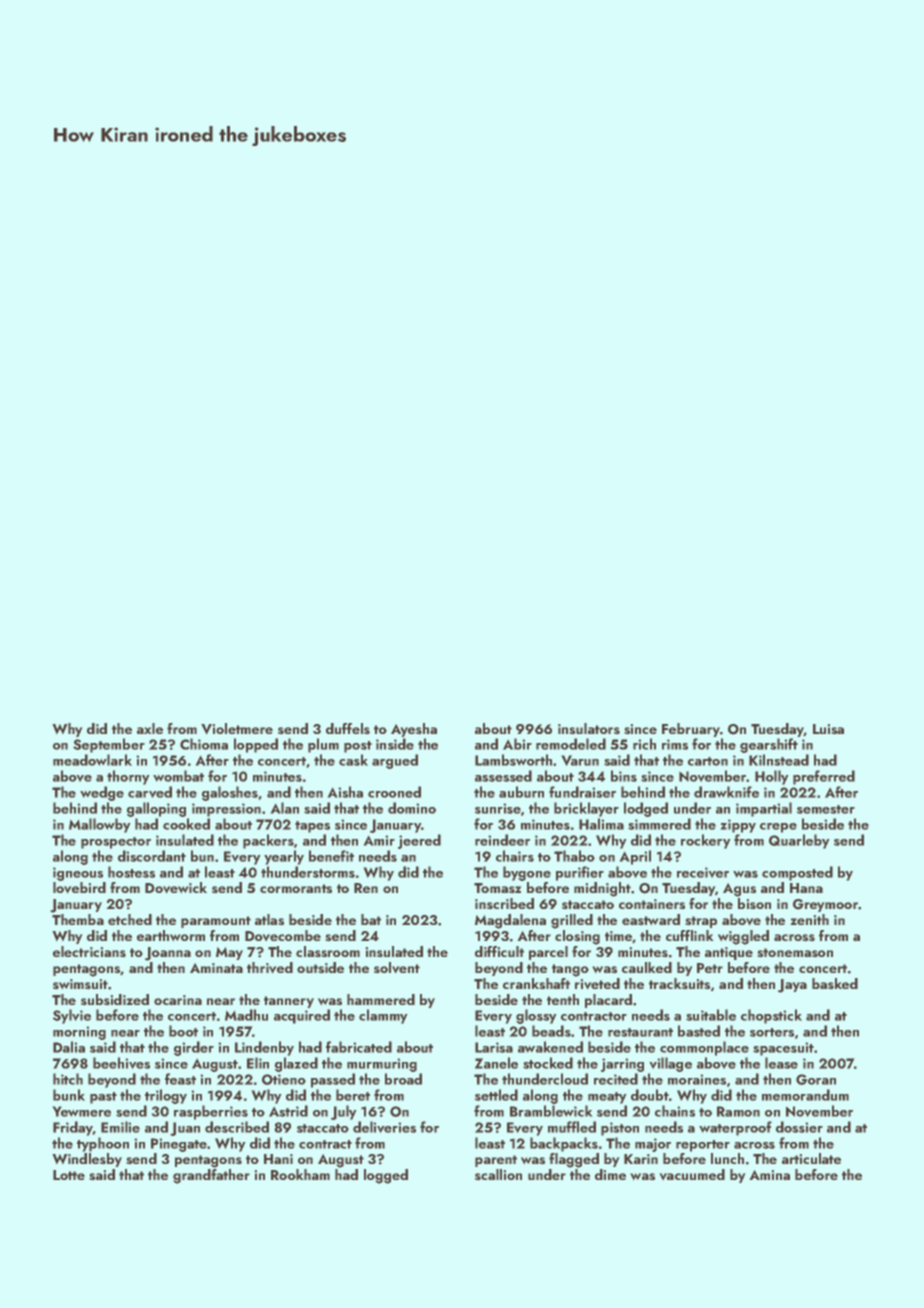 This document has width=924, height=1308. I want to click on electricians, so click(89, 951).
